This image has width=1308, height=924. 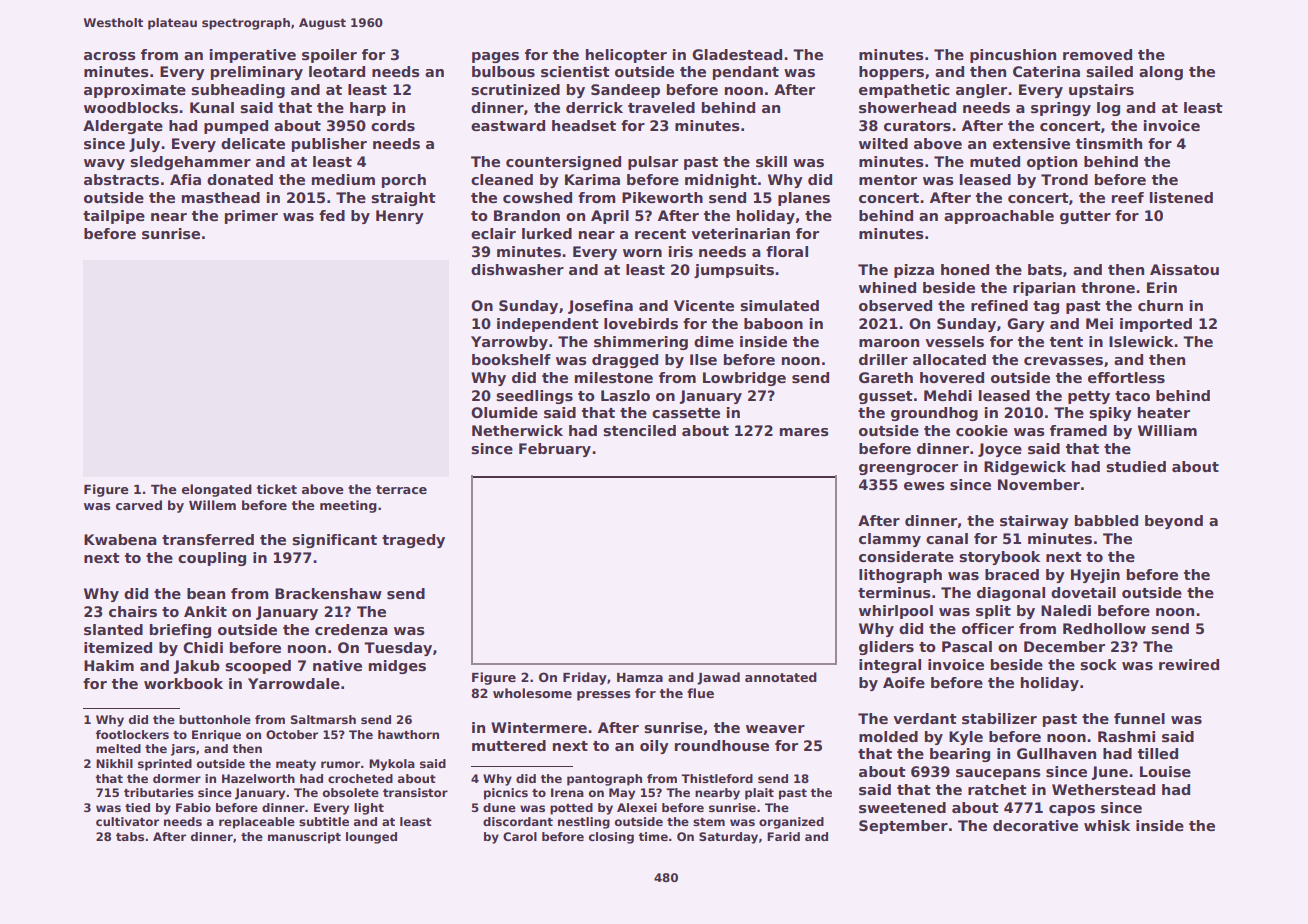 What do you see at coordinates (304, 838) in the image?
I see `manuscript` at bounding box center [304, 838].
